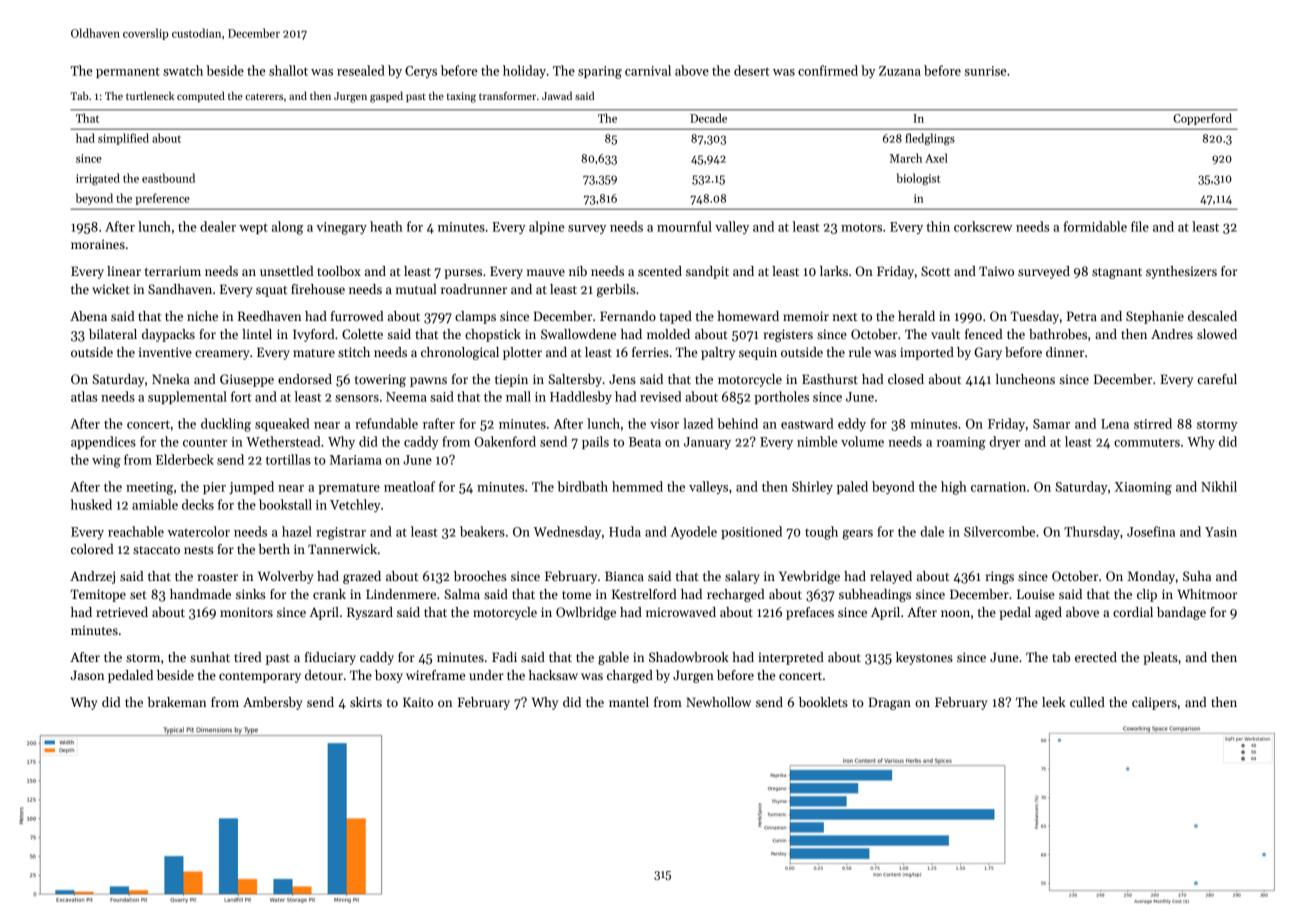 The width and height of the page is (1308, 924). Describe the element at coordinates (177, 702) in the page. I see `brakeman` at that location.
